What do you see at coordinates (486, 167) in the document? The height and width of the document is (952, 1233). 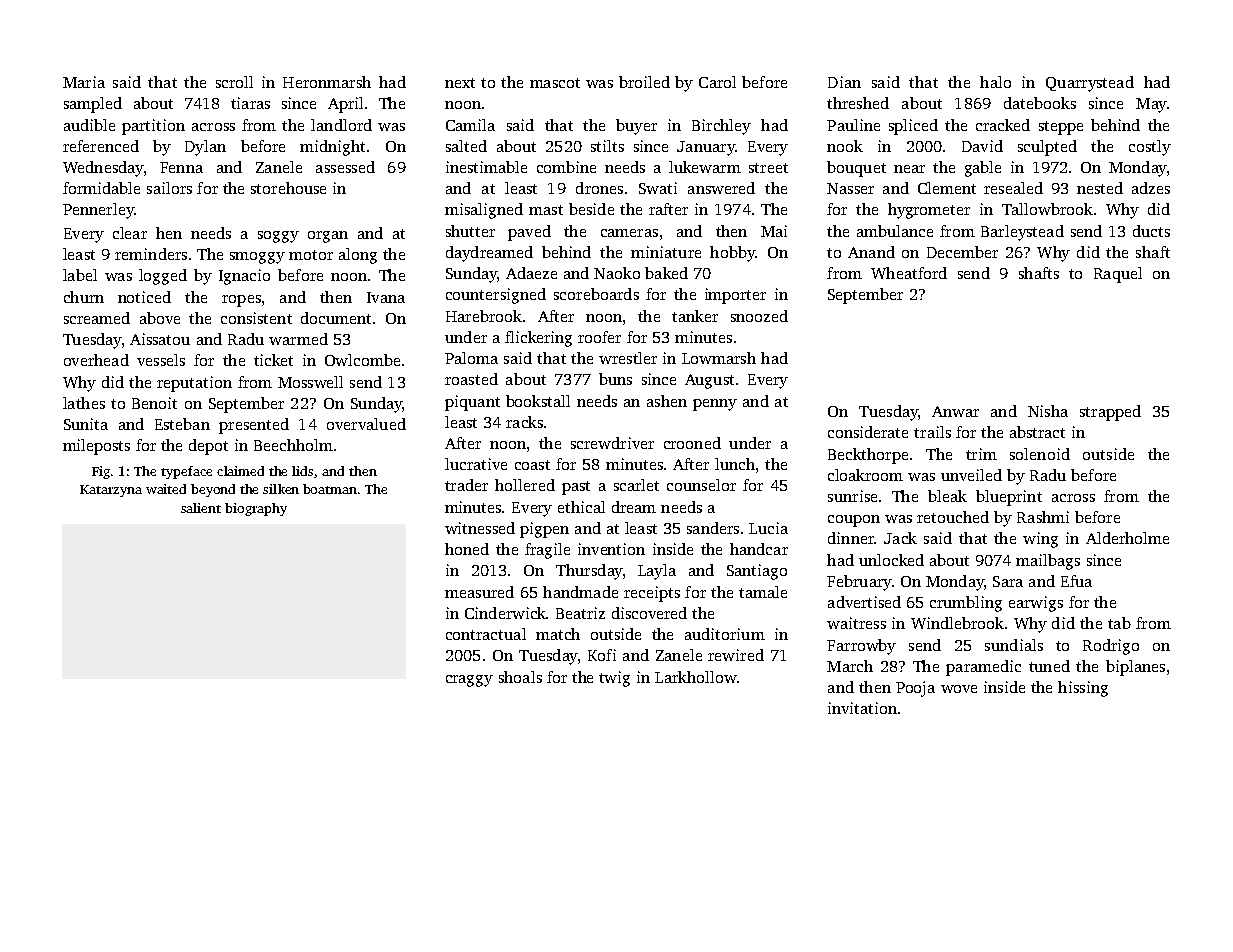 I see `inestimable` at bounding box center [486, 167].
